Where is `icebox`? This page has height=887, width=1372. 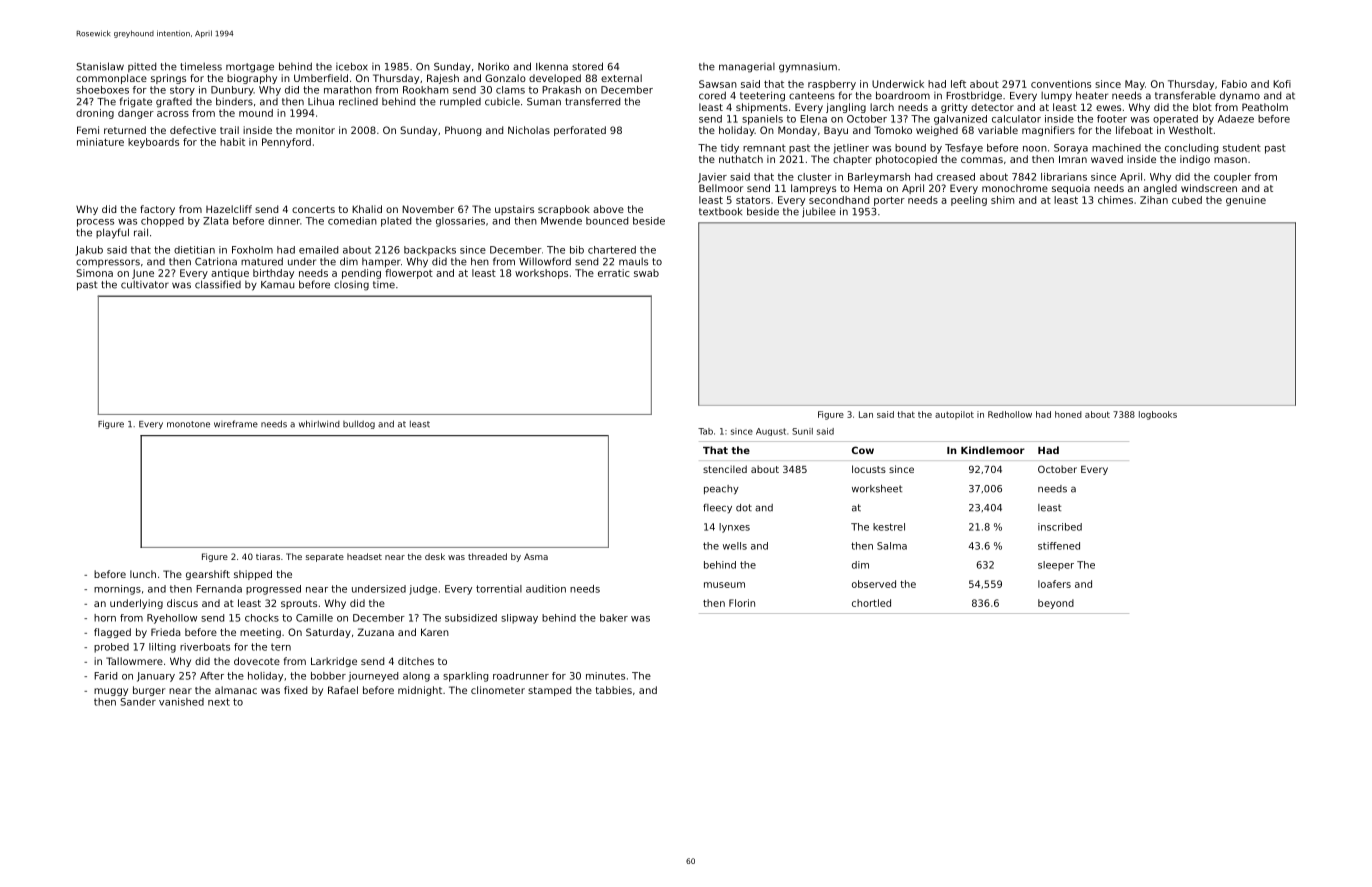
icebox is located at coordinates (352, 66).
